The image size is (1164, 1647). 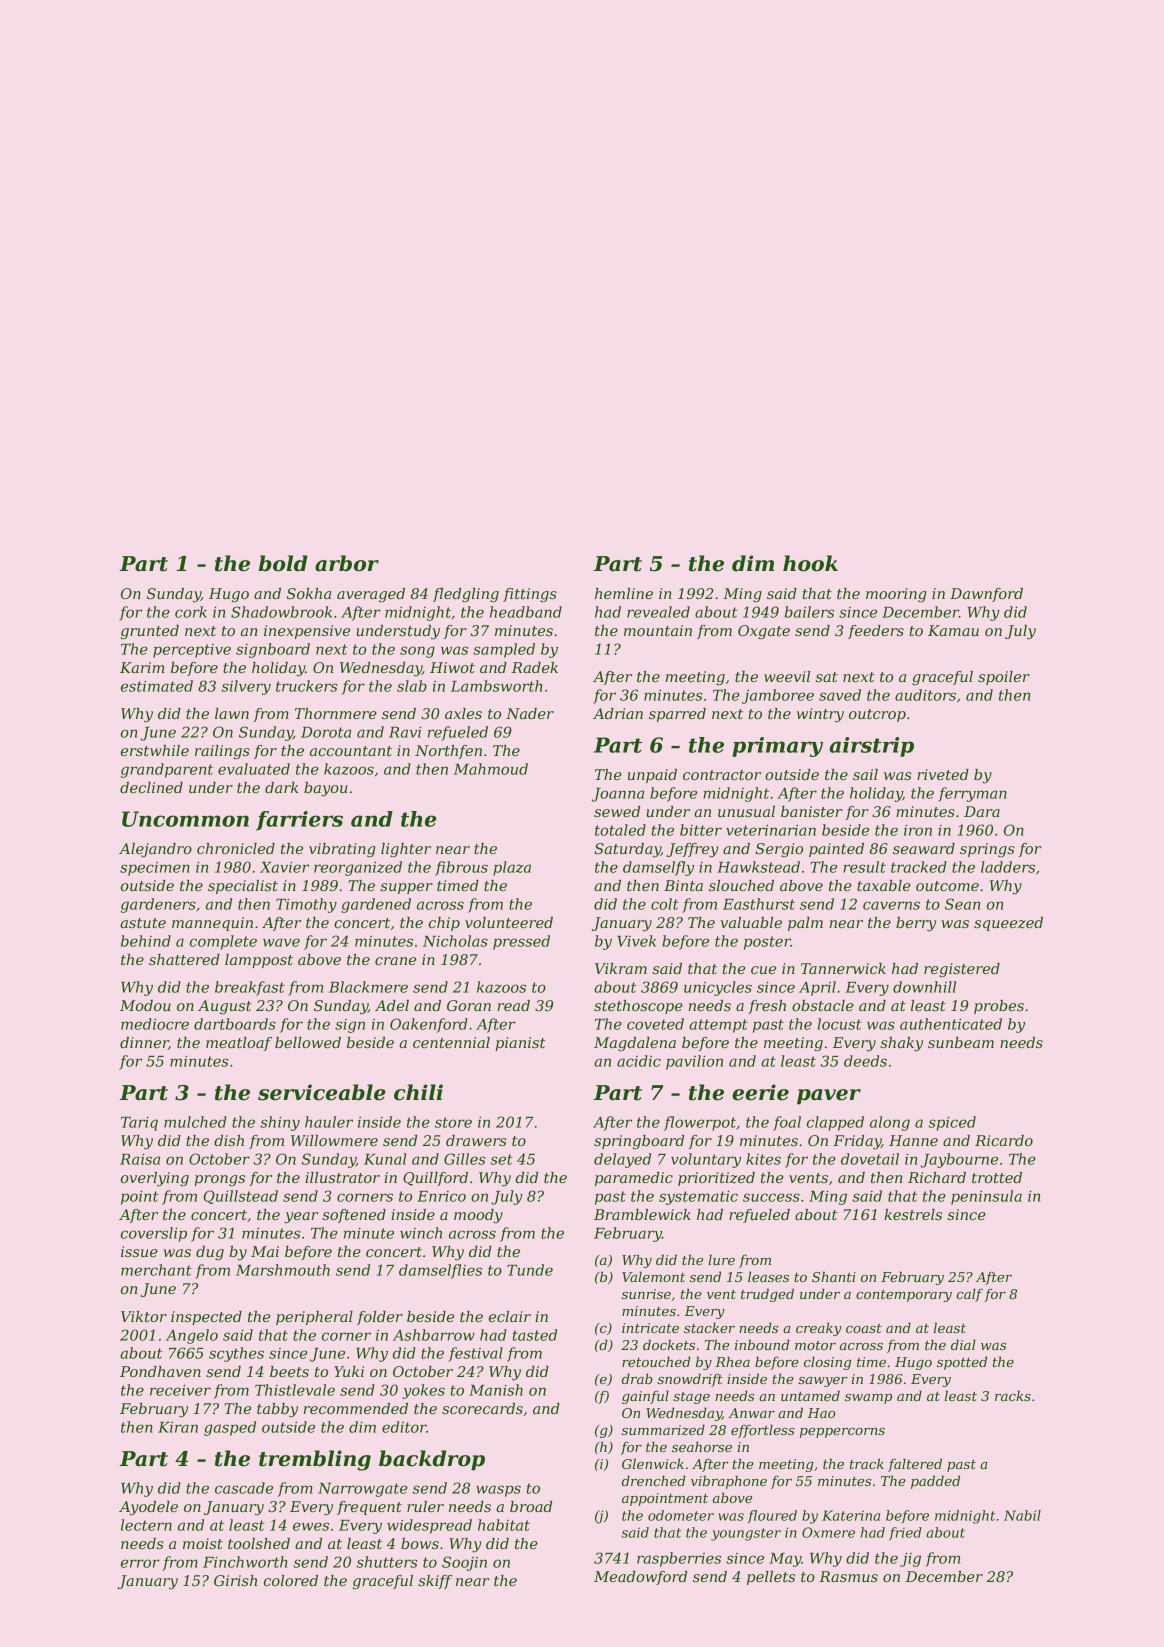 I want to click on mooring, so click(x=896, y=595).
